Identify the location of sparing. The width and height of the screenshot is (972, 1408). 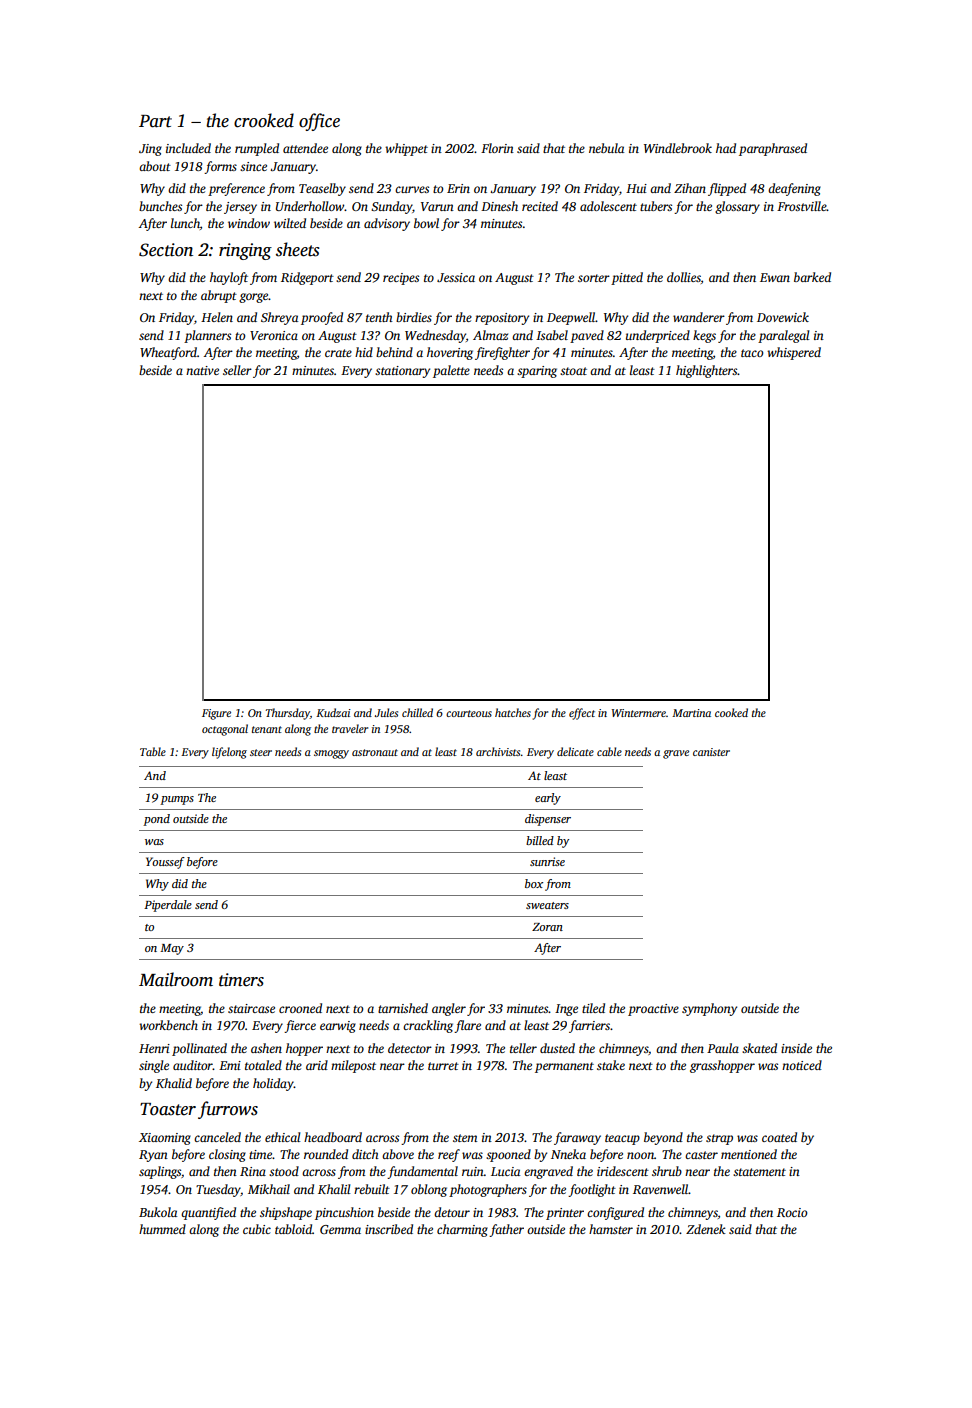
(537, 372).
